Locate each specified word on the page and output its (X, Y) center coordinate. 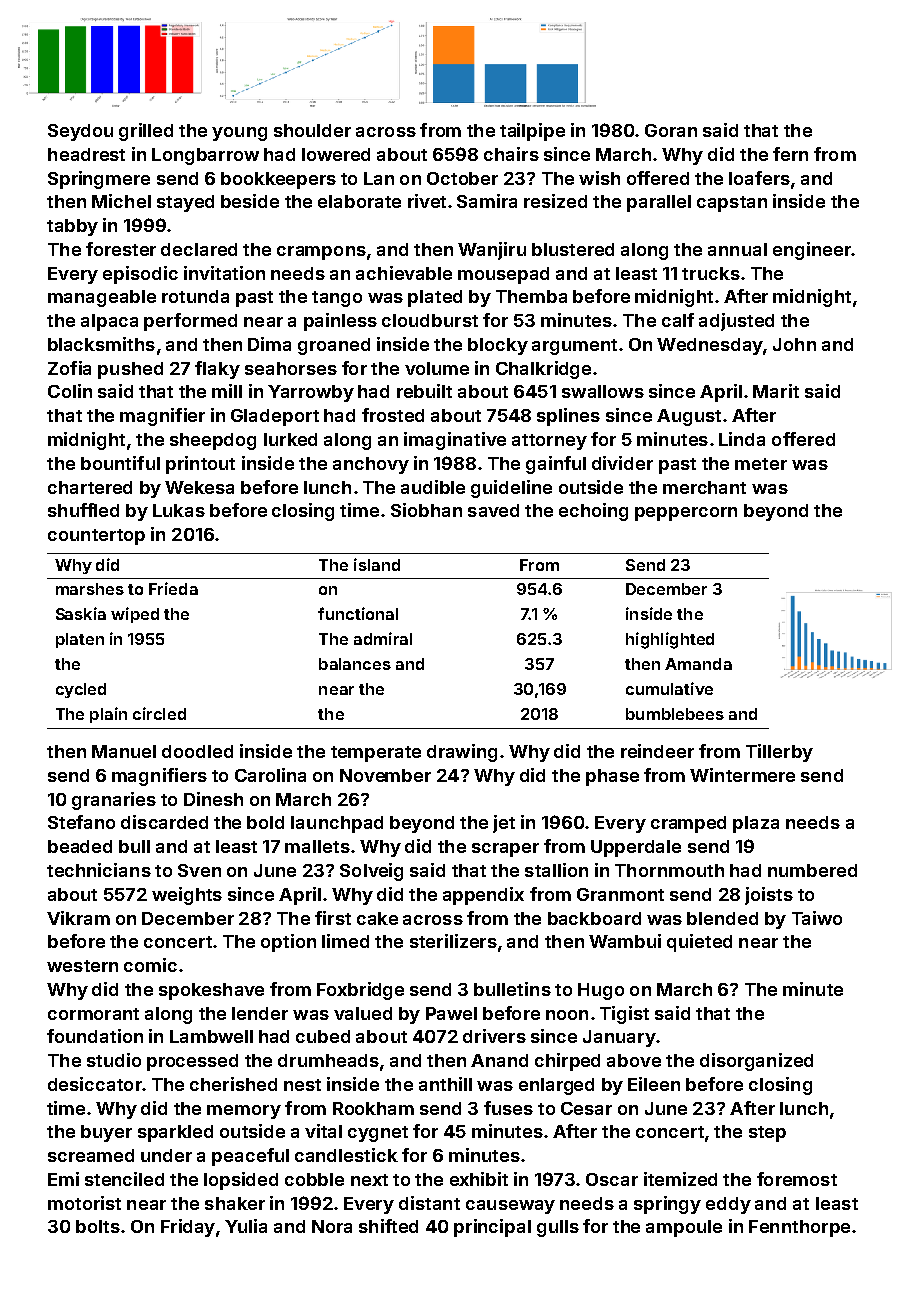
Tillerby (779, 753)
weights (187, 896)
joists (769, 896)
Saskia (81, 613)
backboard (594, 918)
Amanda (698, 664)
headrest (86, 154)
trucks (711, 273)
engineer (812, 251)
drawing (462, 753)
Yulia (246, 1226)
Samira (487, 201)
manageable (102, 298)
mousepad (503, 275)
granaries (114, 801)
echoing (593, 512)
